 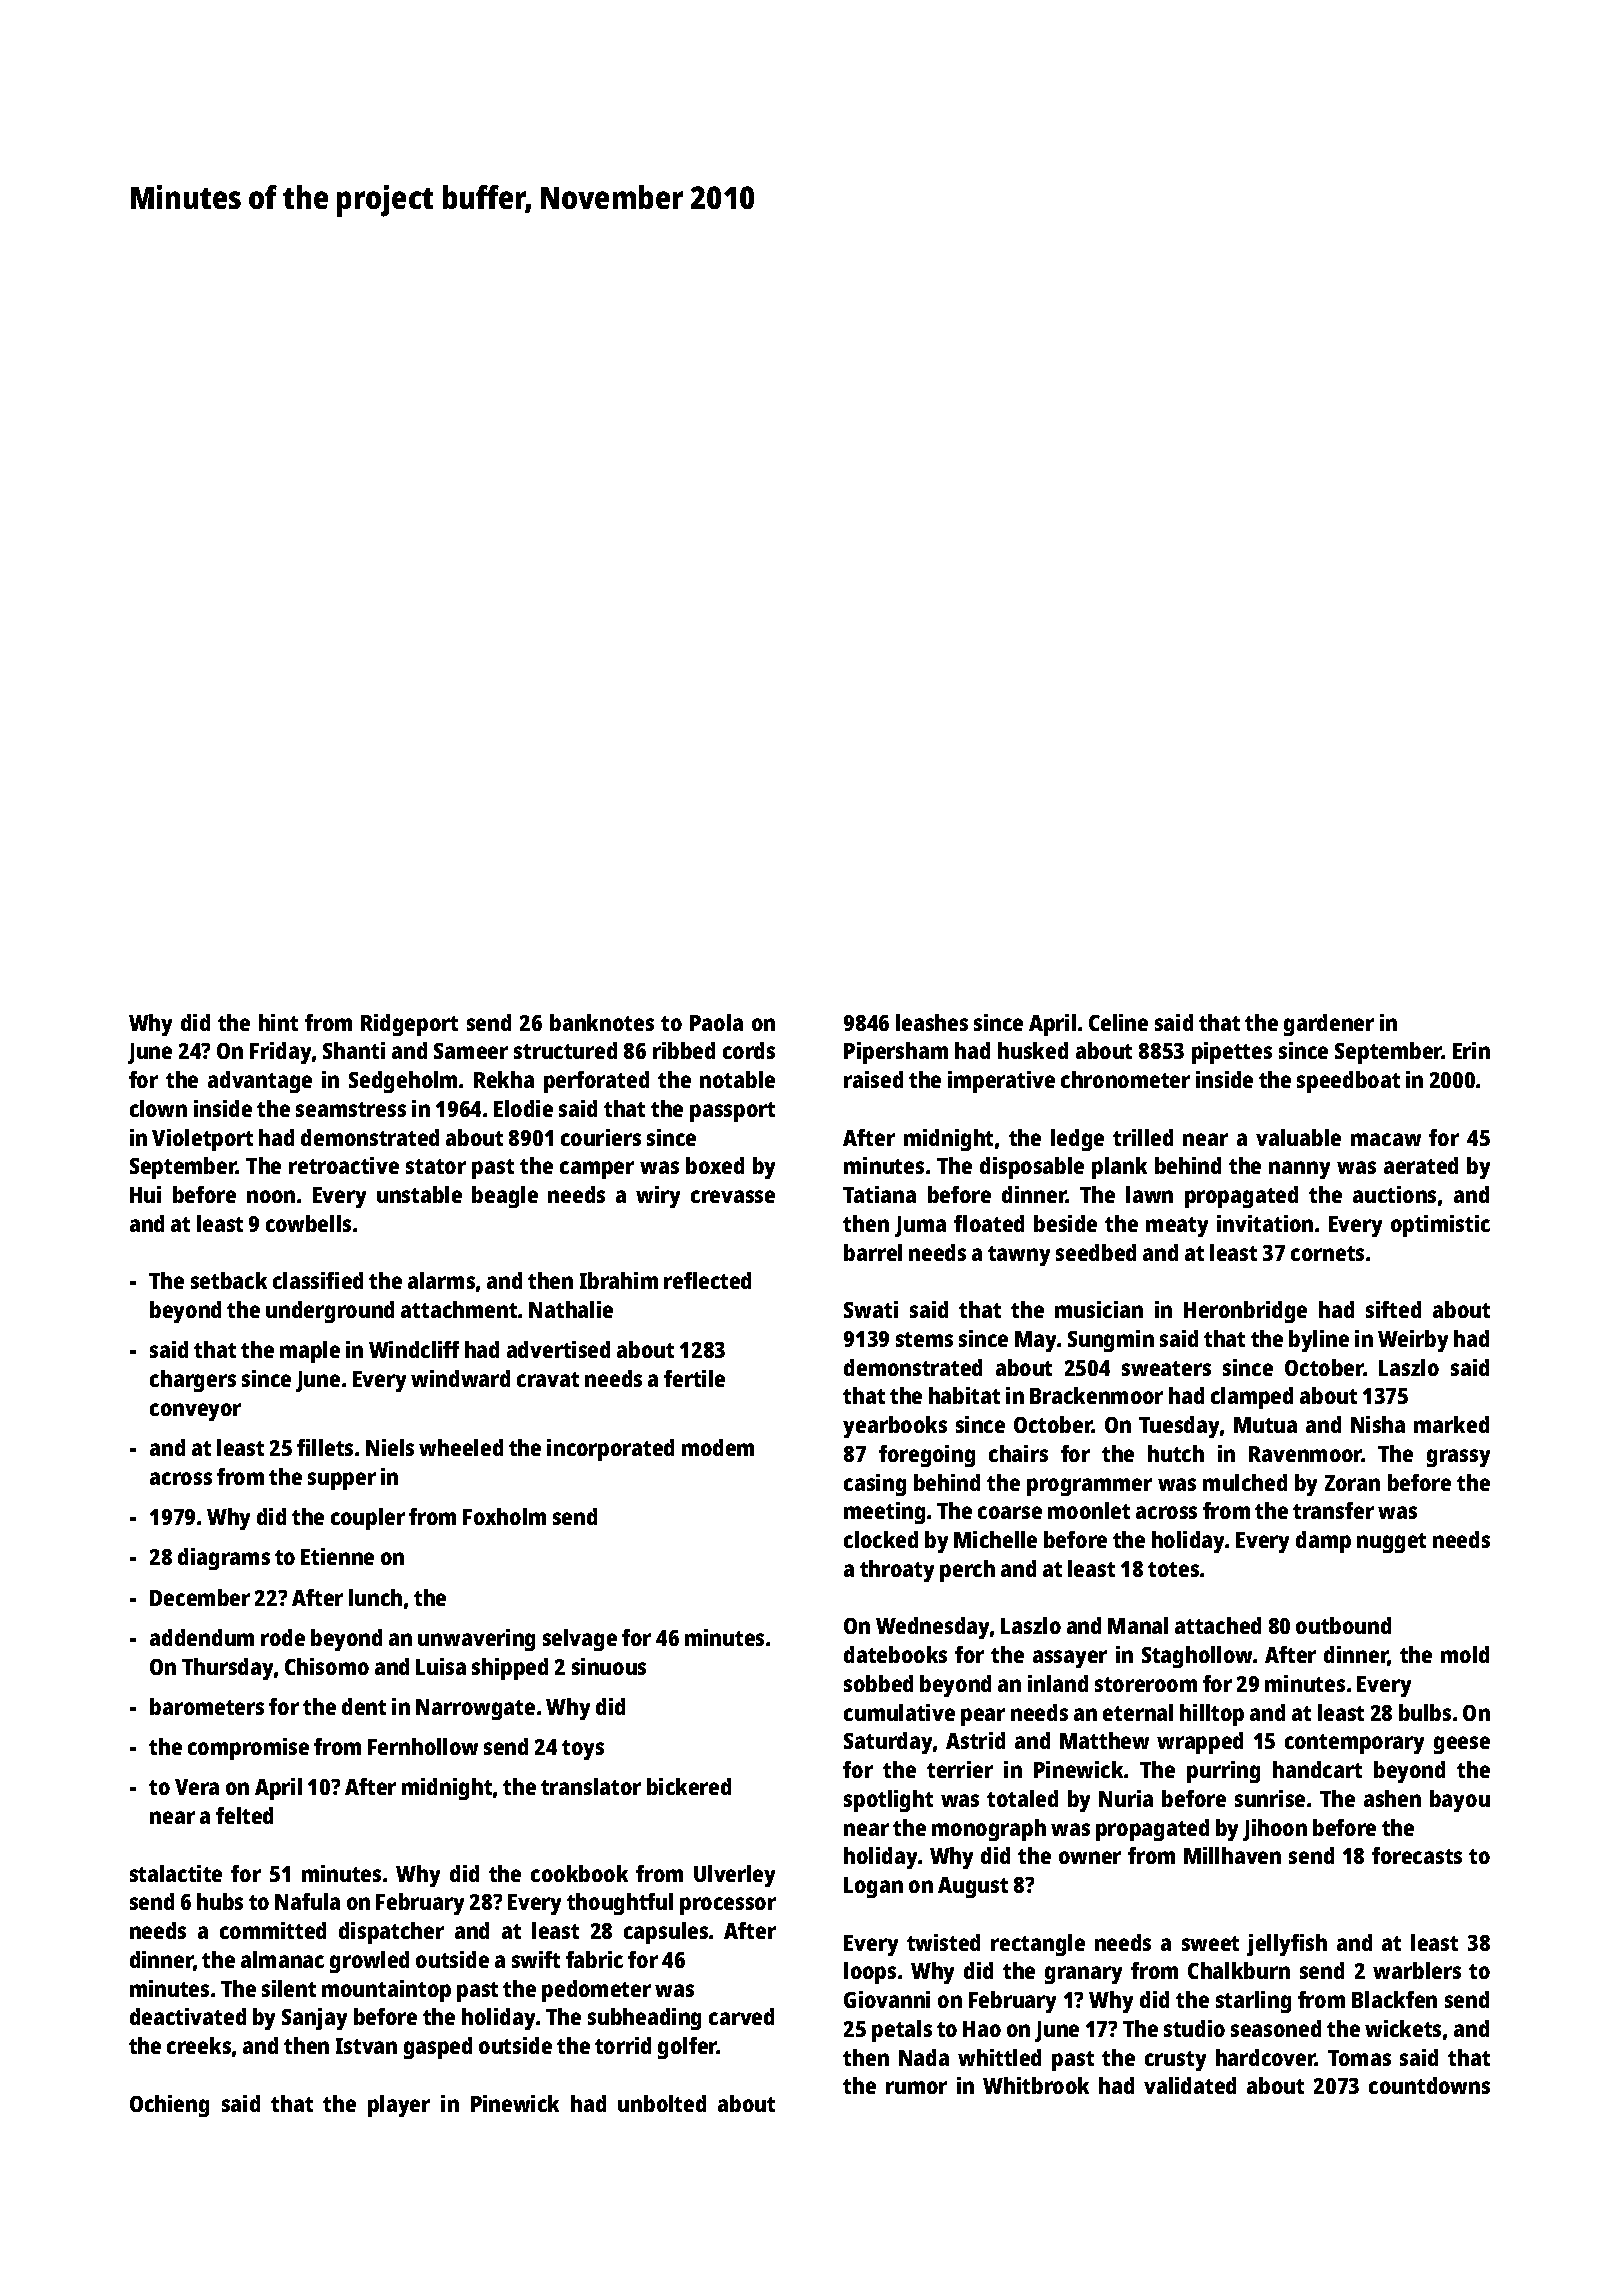 What do you see at coordinates (619, 1280) in the screenshot?
I see `Ibrahim` at bounding box center [619, 1280].
